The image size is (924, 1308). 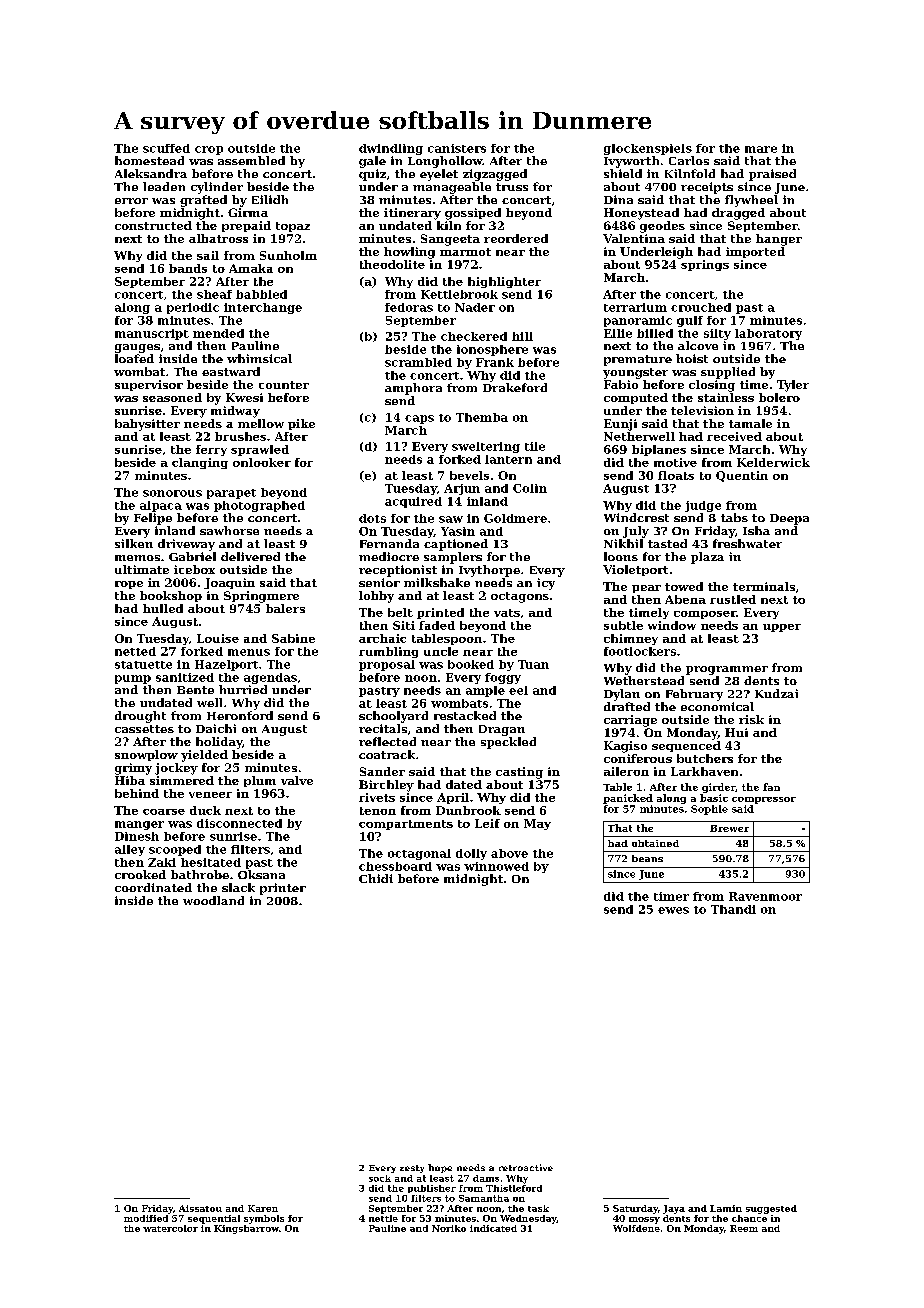 What do you see at coordinates (636, 1228) in the image?
I see `Wolfdene` at bounding box center [636, 1228].
